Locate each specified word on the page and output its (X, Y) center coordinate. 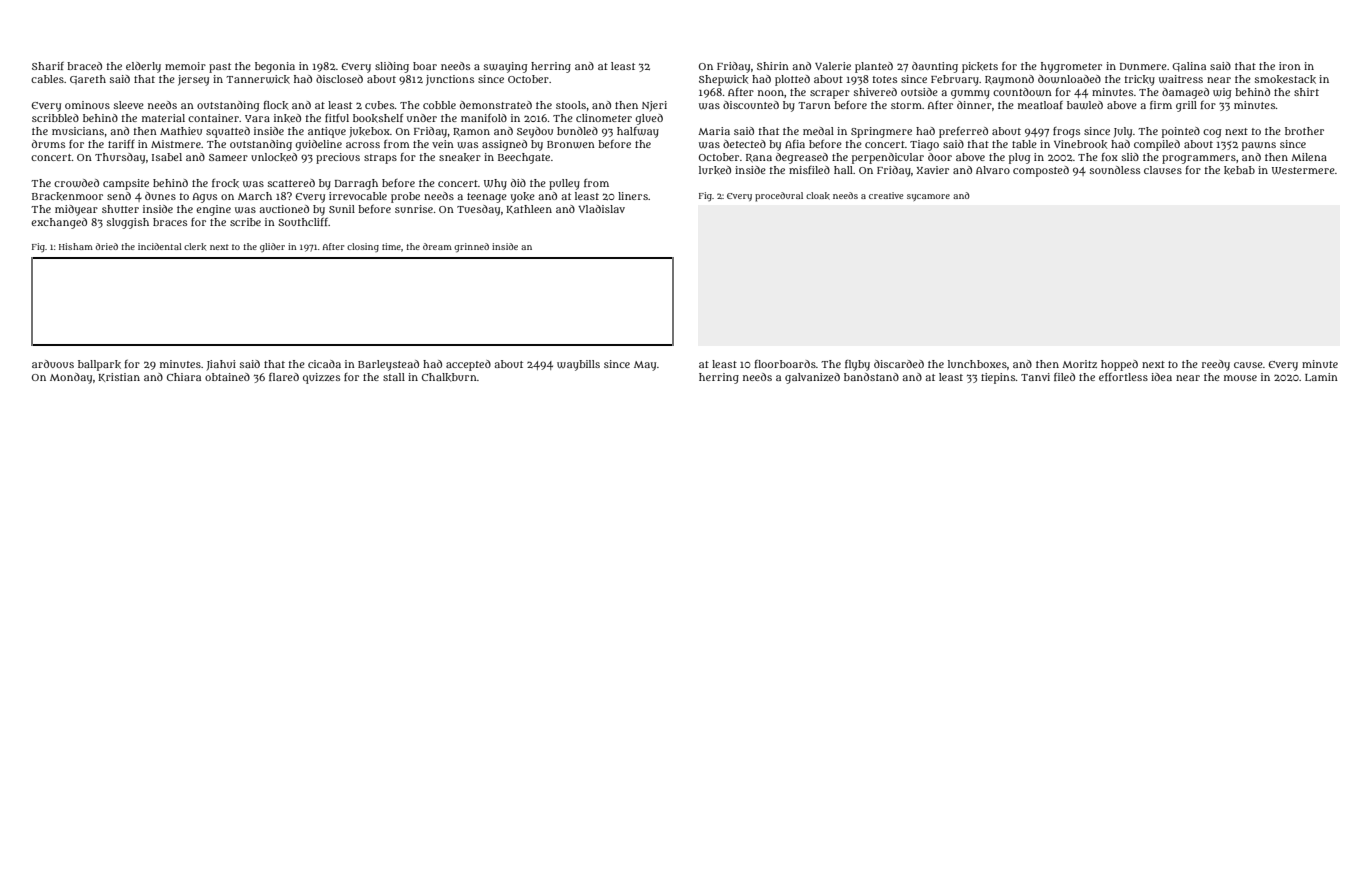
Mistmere (176, 144)
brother (1304, 131)
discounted (751, 105)
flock (276, 105)
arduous (53, 364)
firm (1161, 105)
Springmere (881, 132)
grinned (471, 247)
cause (1248, 365)
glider (272, 247)
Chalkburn (449, 377)
